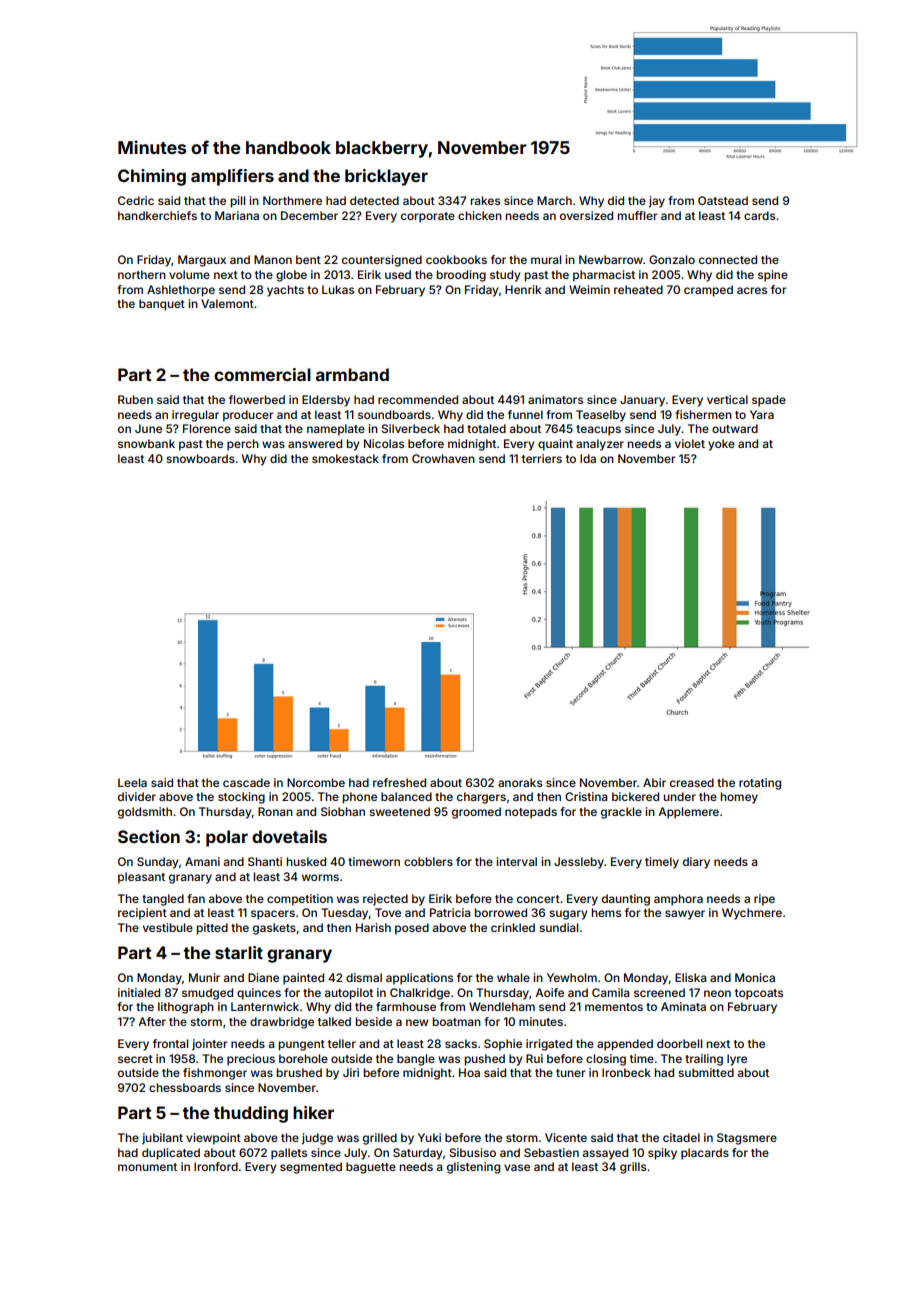 The image size is (908, 1316). I want to click on jay, so click(657, 202).
